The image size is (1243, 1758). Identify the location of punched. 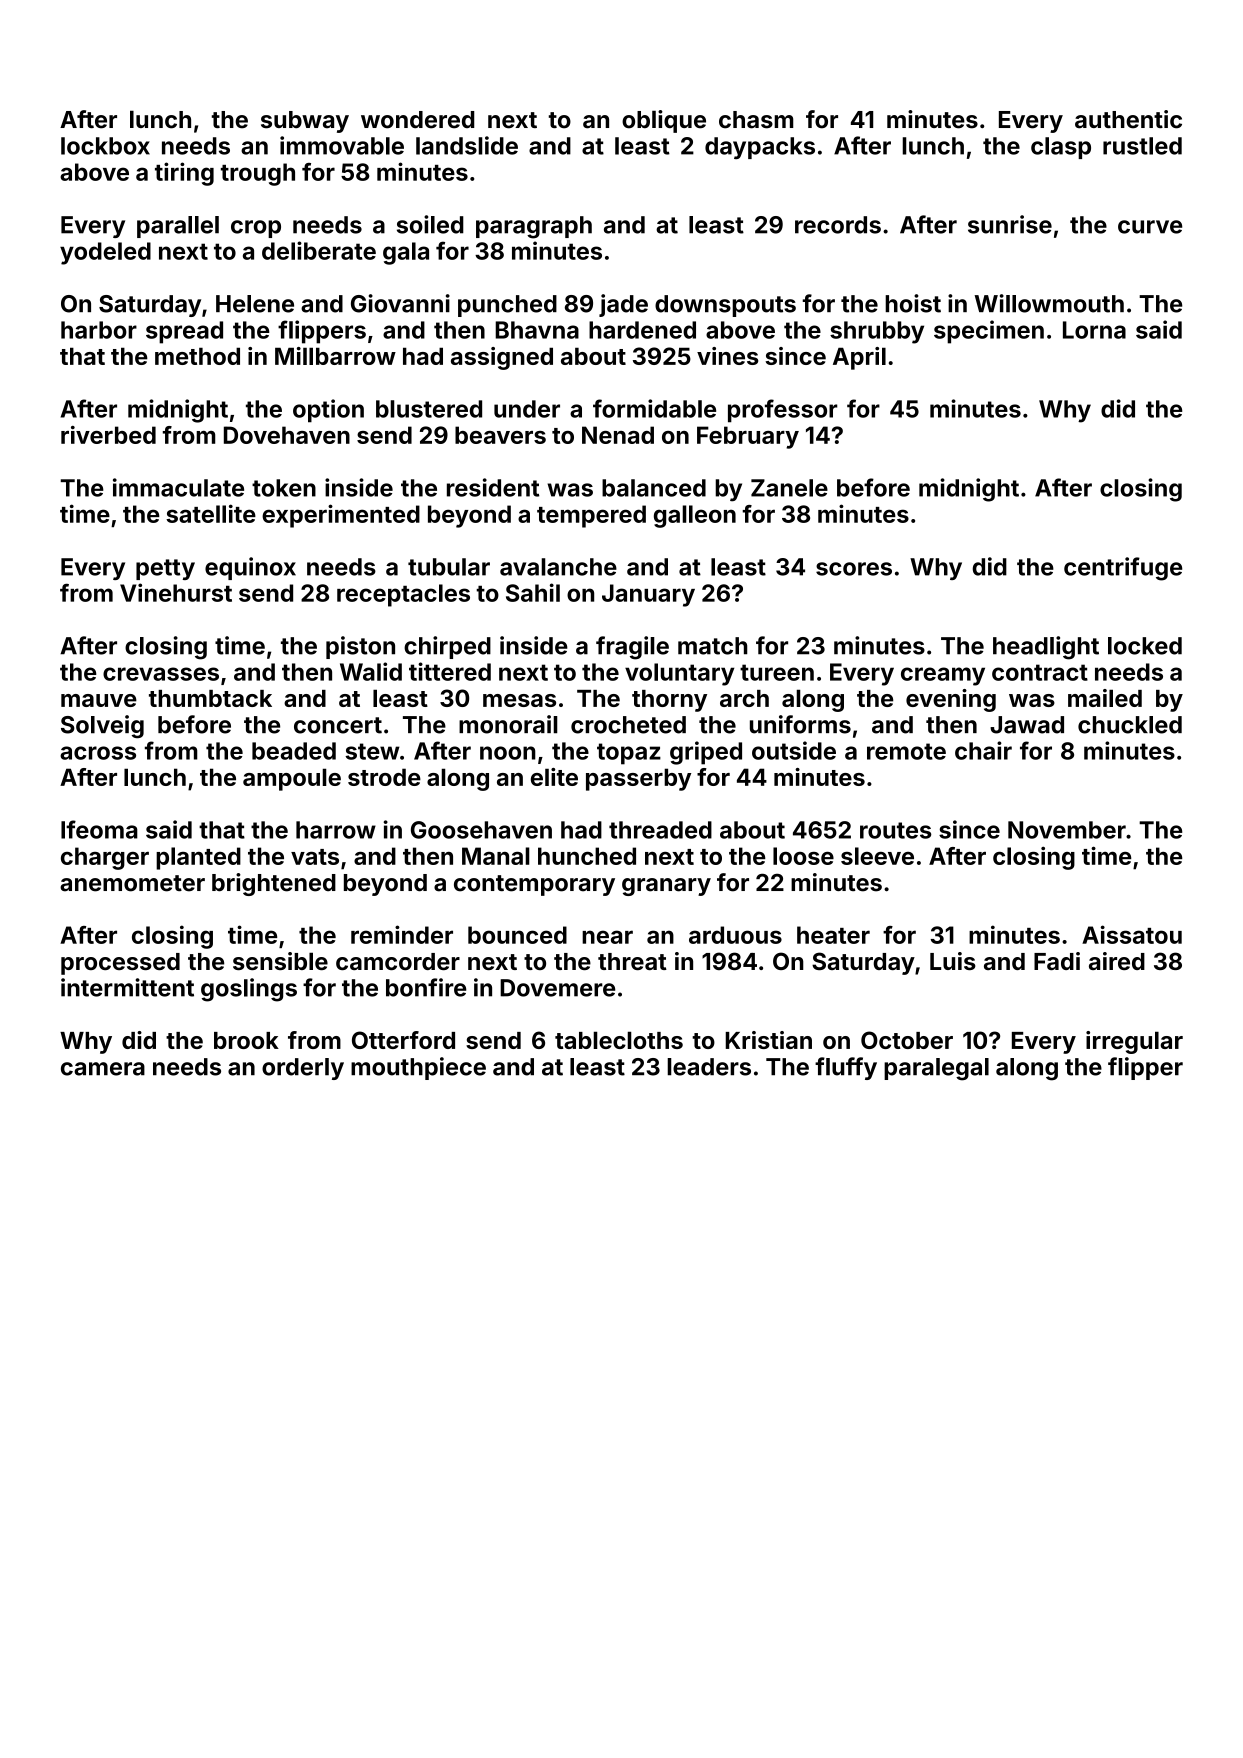
(507, 306).
